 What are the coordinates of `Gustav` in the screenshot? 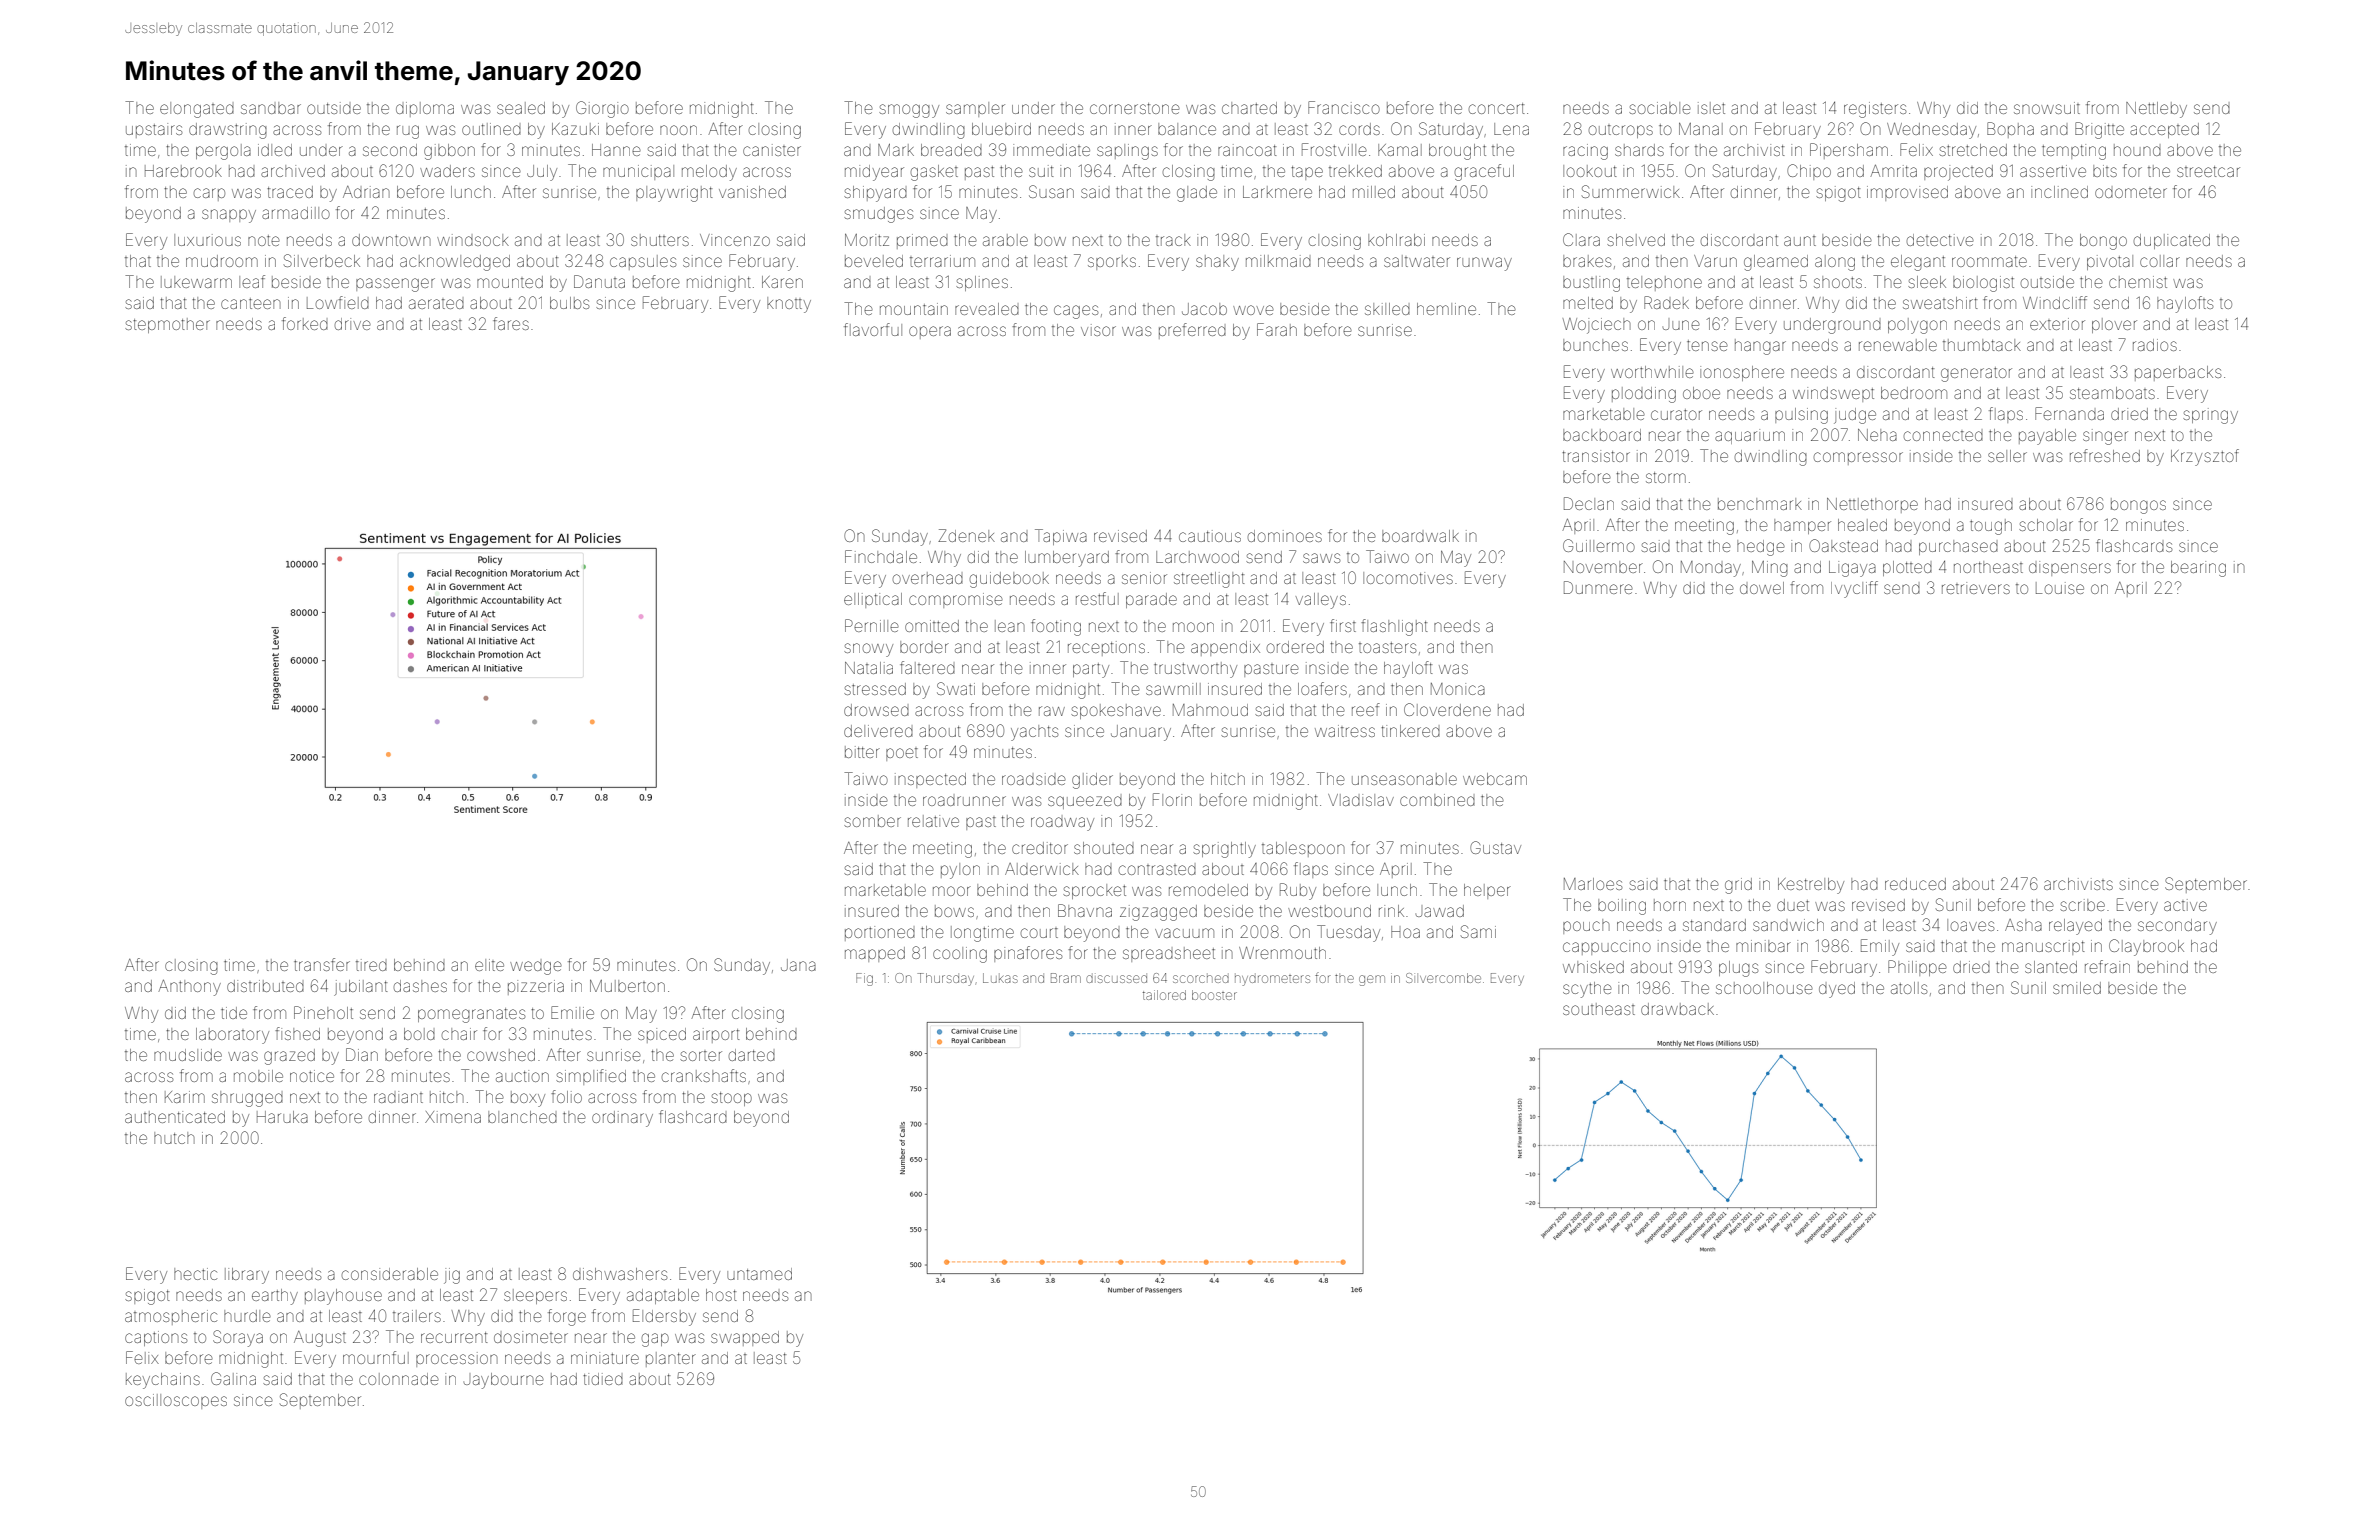 It's located at (1495, 847).
